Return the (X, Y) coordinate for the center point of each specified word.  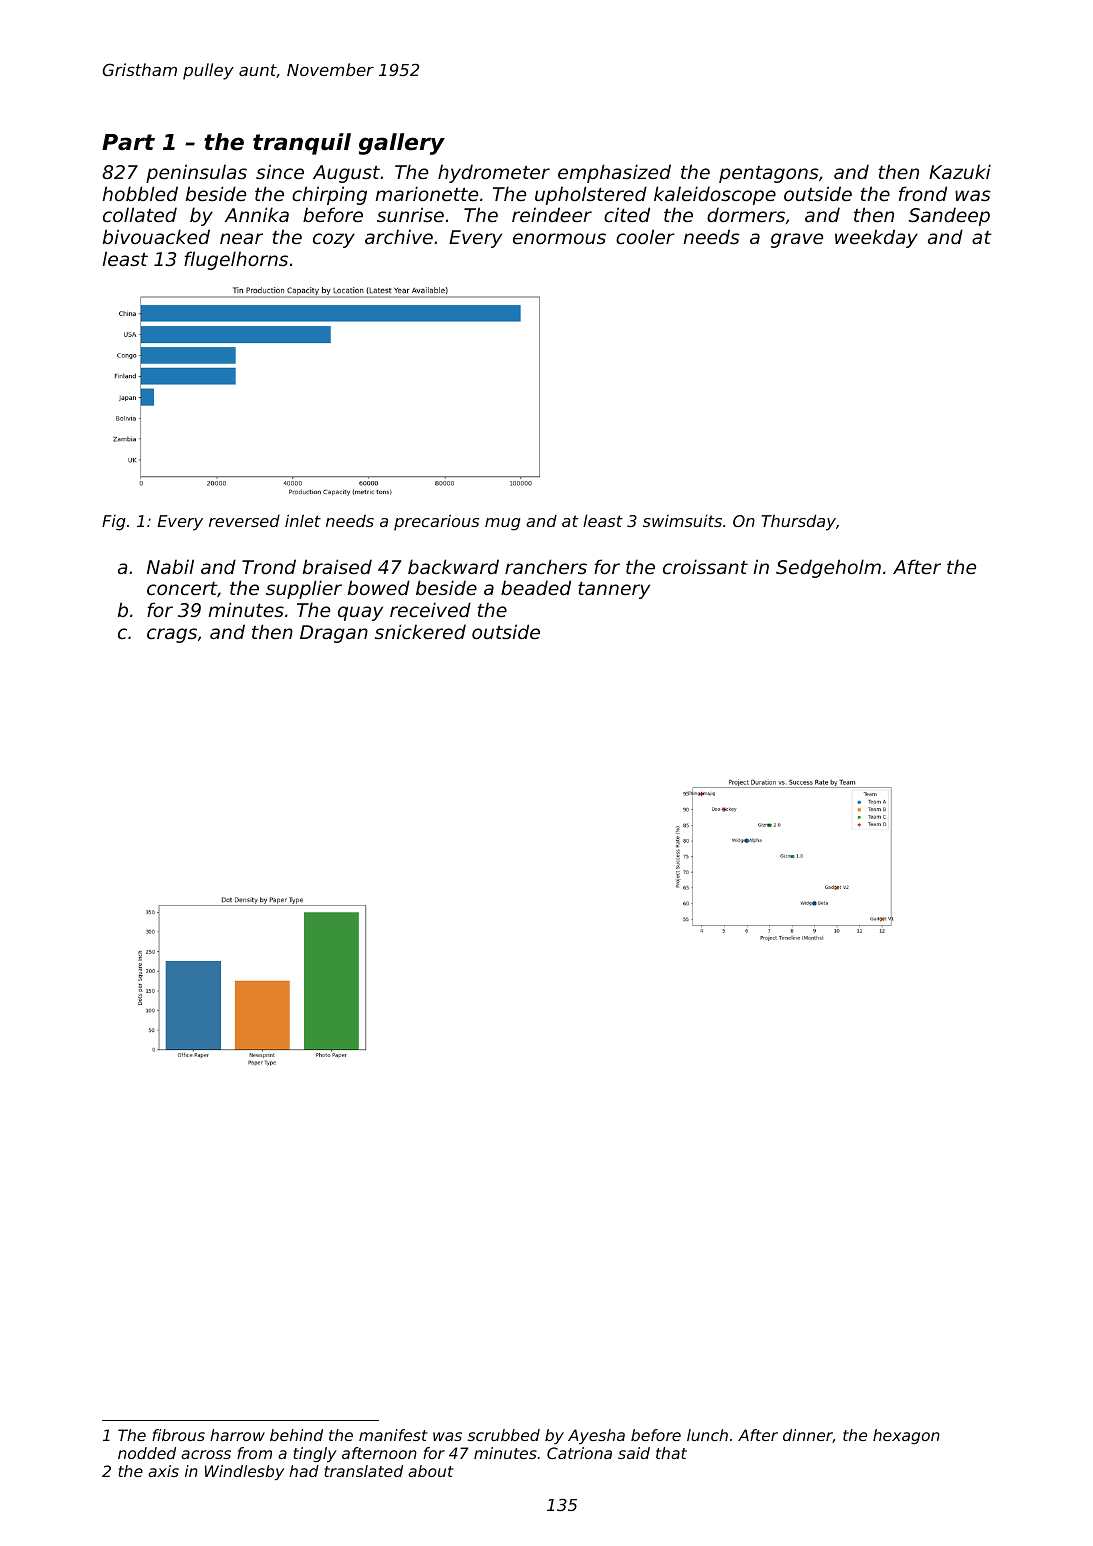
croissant (705, 566)
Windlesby (244, 1472)
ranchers (546, 566)
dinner (808, 1436)
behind (296, 1435)
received (430, 609)
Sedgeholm (828, 568)
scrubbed (504, 1435)
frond (923, 193)
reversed (244, 520)
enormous (559, 238)
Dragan (334, 634)
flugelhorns (236, 260)
